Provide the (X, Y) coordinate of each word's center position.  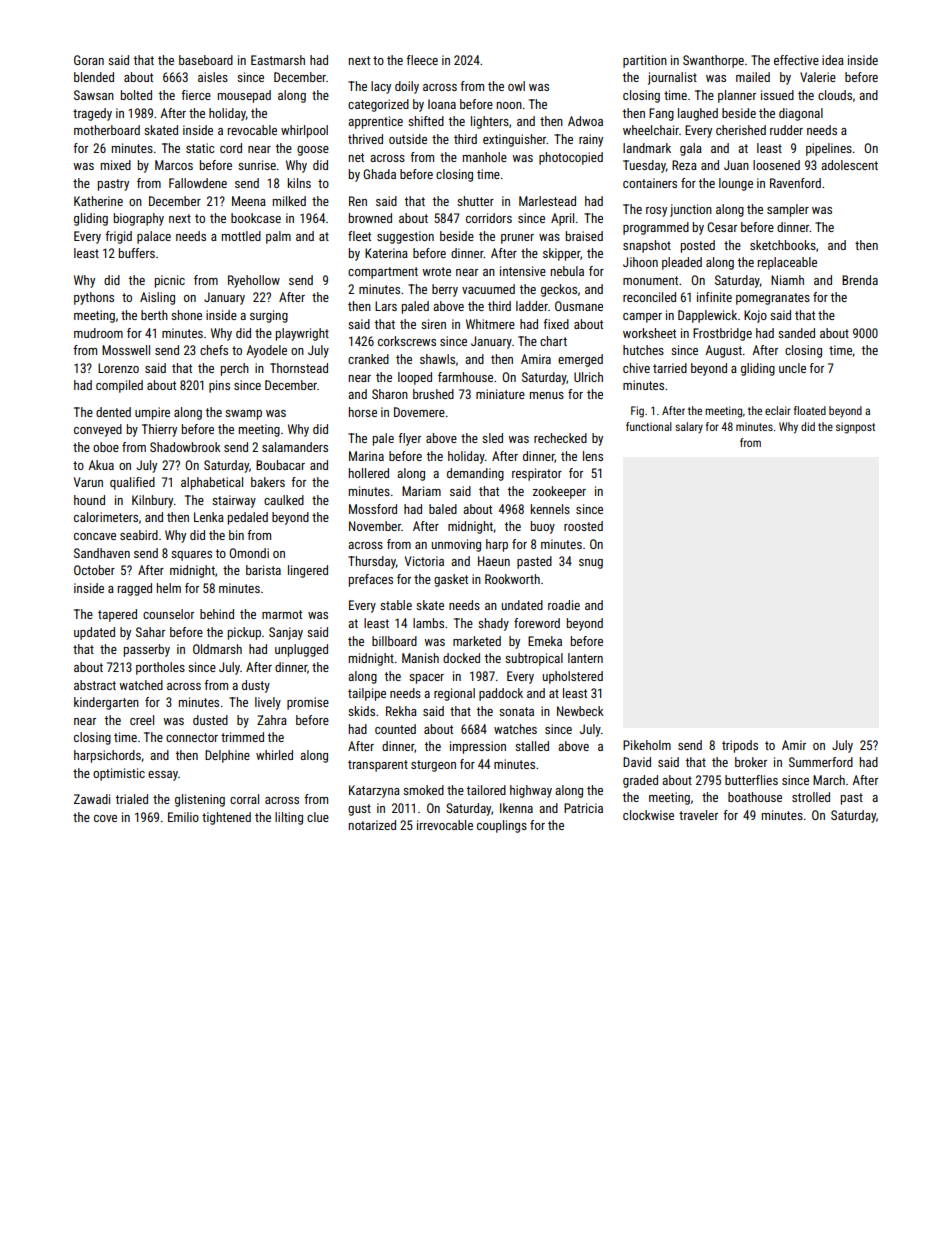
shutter (475, 201)
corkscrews (407, 341)
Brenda (860, 280)
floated (810, 410)
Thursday (372, 562)
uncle (792, 368)
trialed (132, 799)
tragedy (92, 114)
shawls (437, 359)
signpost (855, 428)
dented (113, 412)
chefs (214, 350)
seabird (139, 535)
